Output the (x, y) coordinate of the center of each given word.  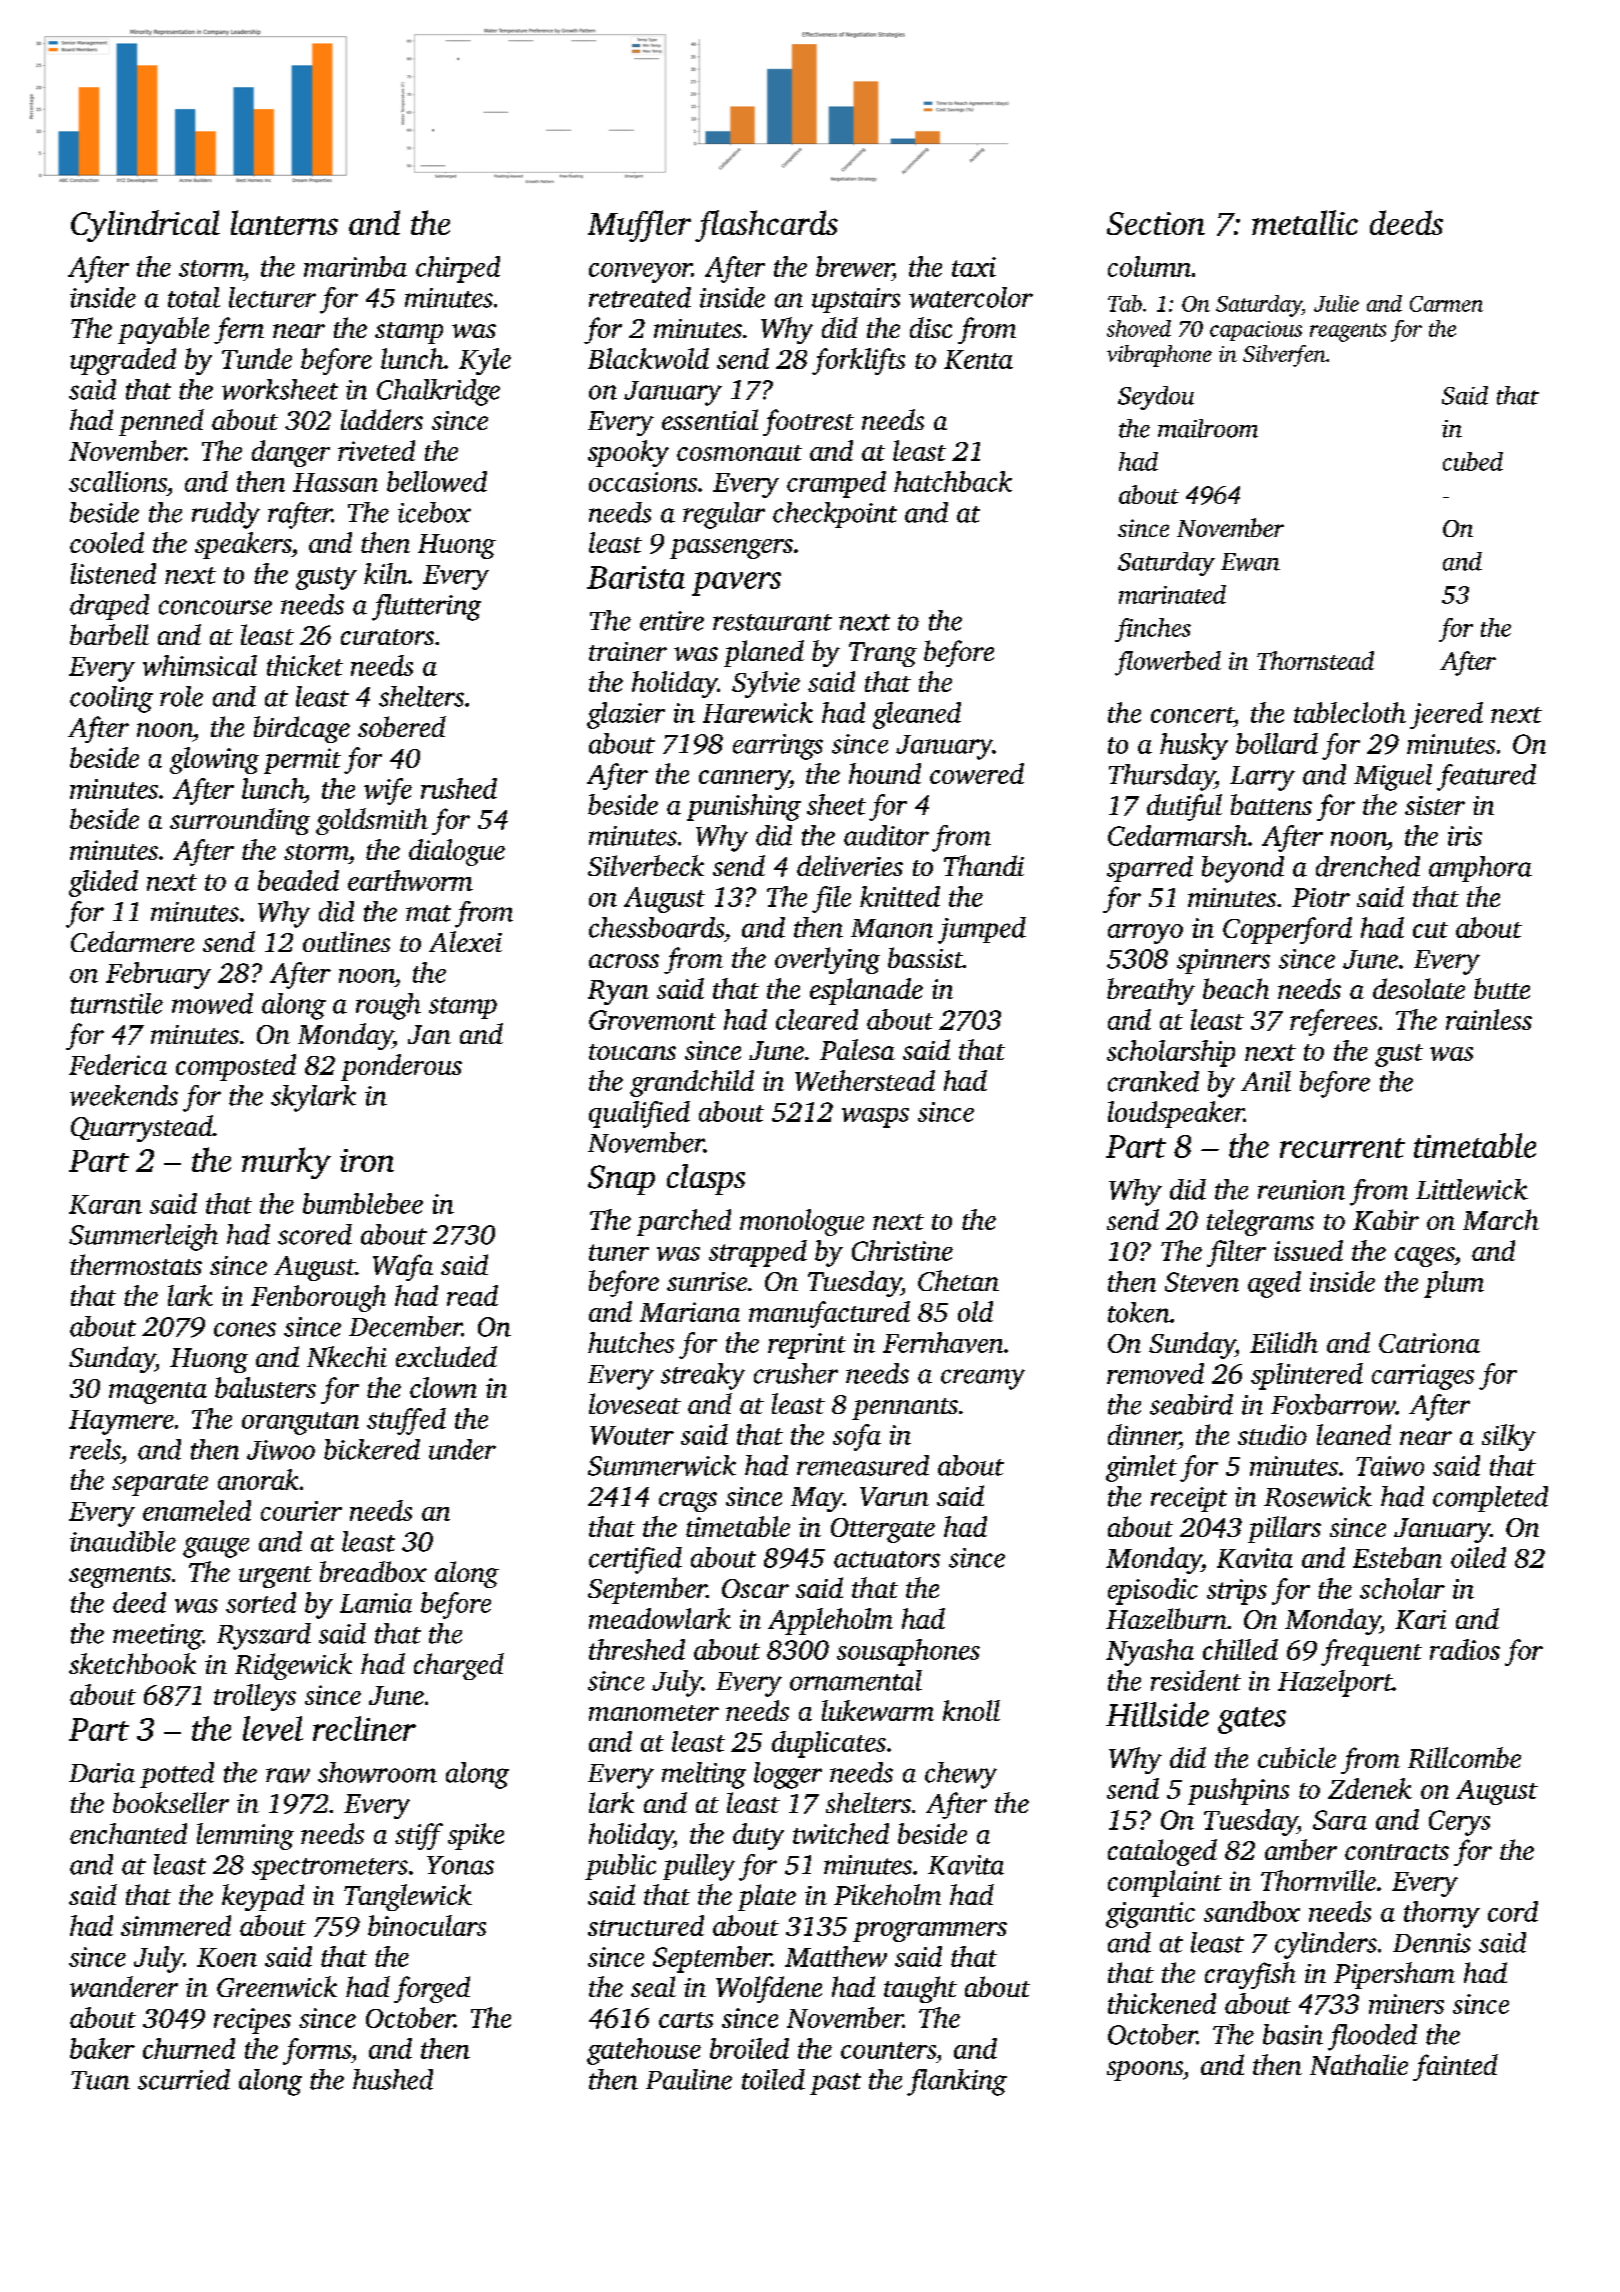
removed (1155, 1373)
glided (103, 883)
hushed (393, 2079)
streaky (703, 1376)
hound (885, 773)
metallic (1305, 222)
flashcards (766, 226)
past (835, 2084)
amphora (1480, 869)
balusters (265, 1387)
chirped (458, 269)
